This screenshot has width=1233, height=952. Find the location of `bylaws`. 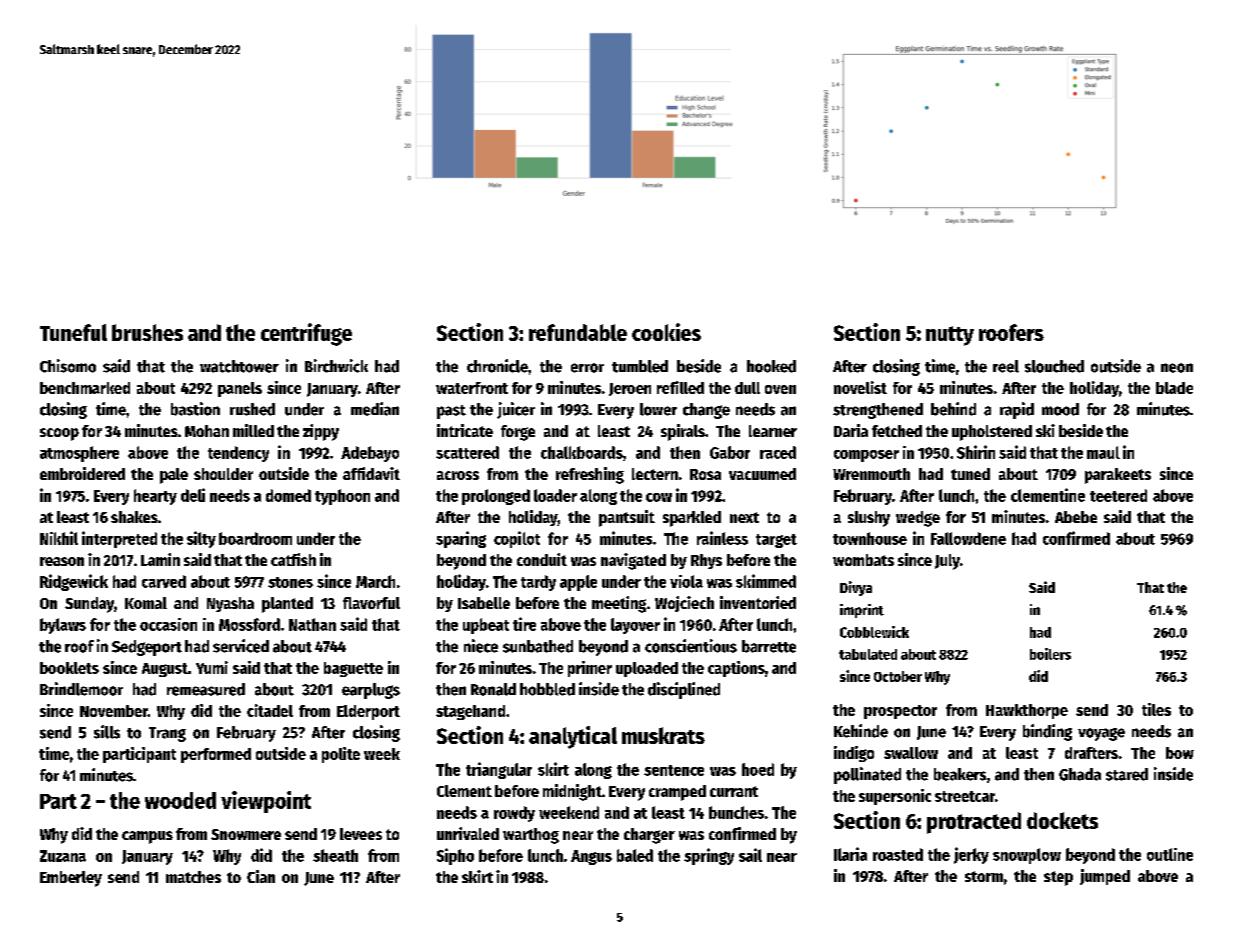

bylaws is located at coordinates (63, 626).
